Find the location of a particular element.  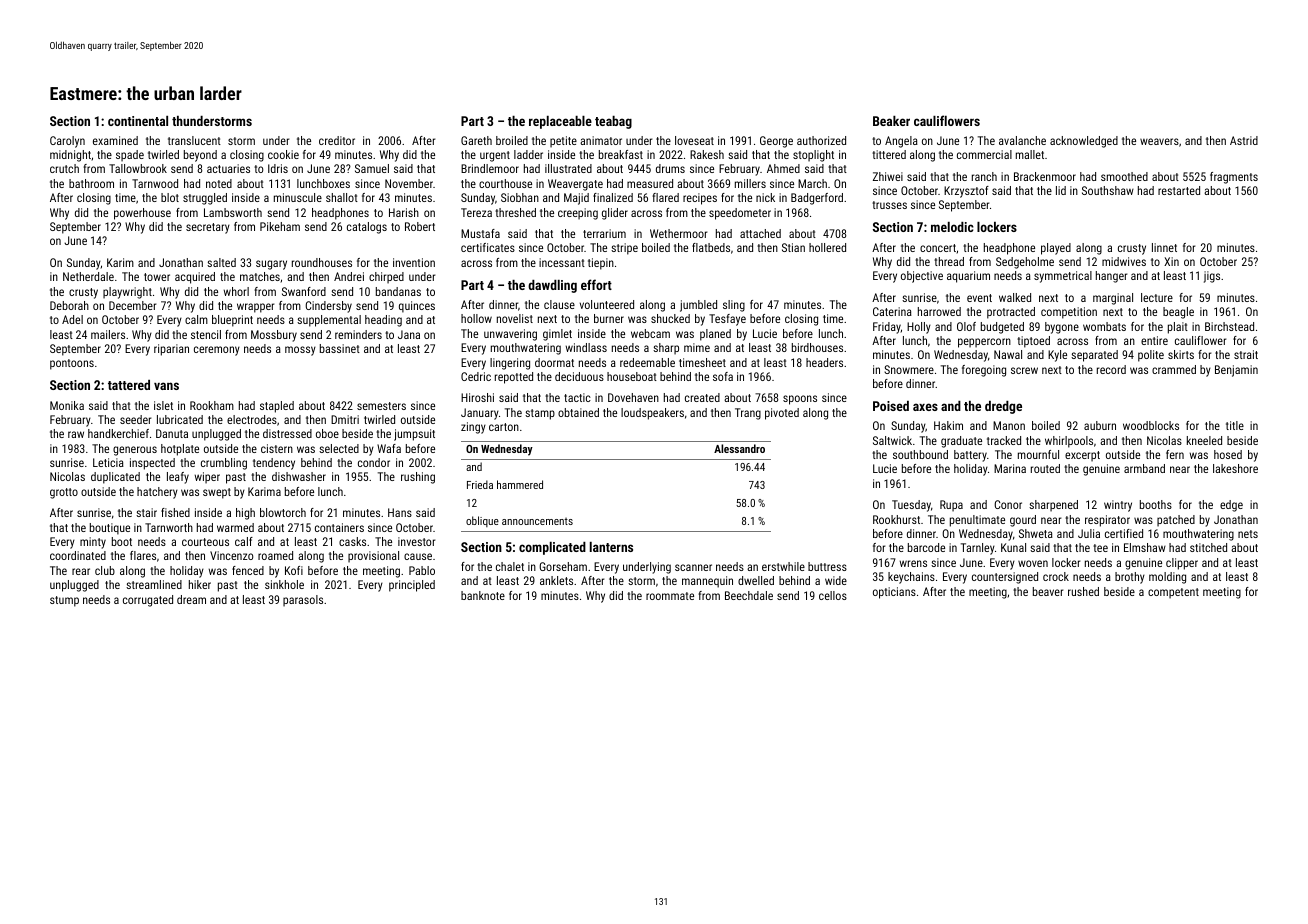

concert is located at coordinates (938, 248).
